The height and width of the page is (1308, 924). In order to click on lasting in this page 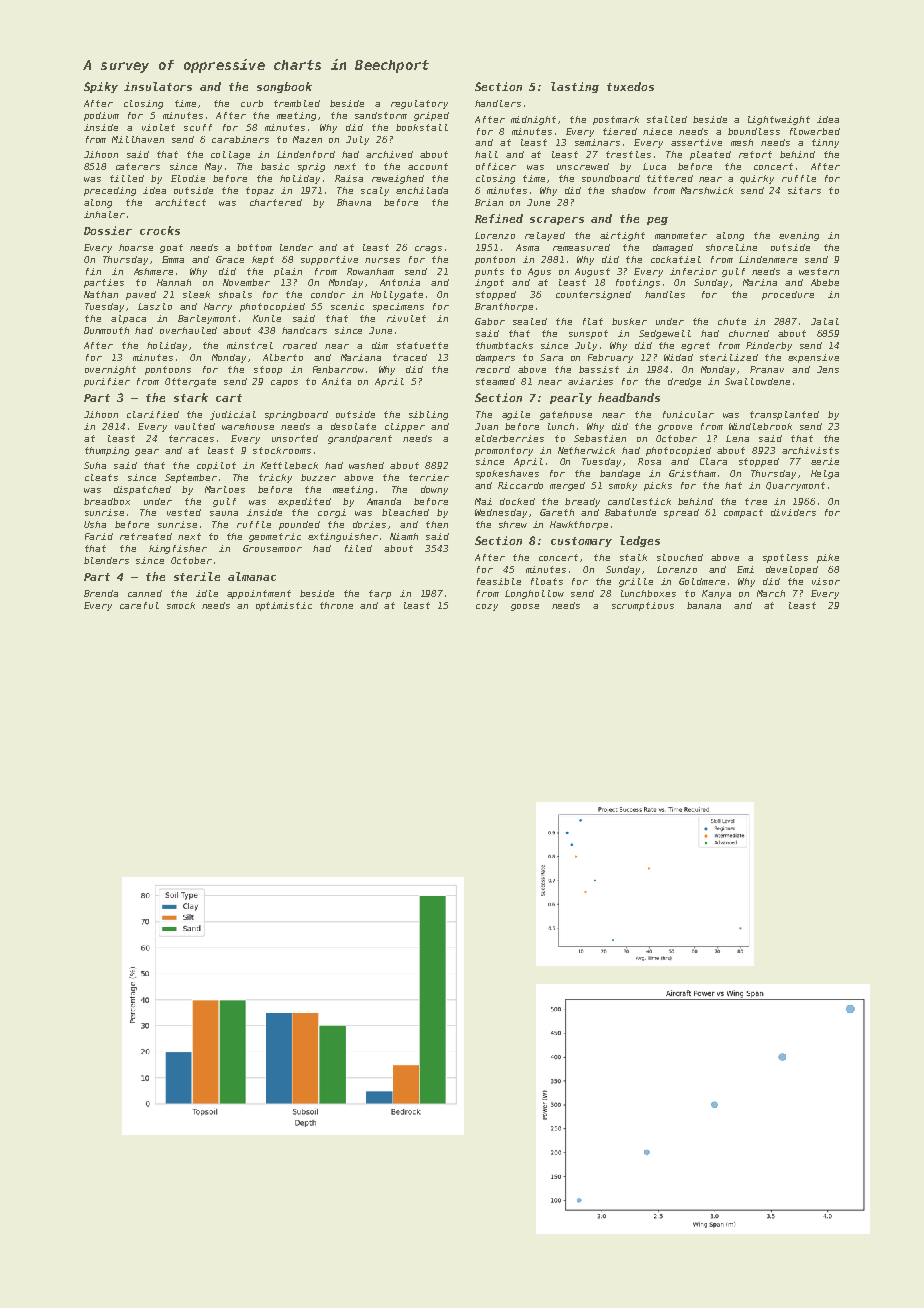, I will do `click(575, 87)`.
